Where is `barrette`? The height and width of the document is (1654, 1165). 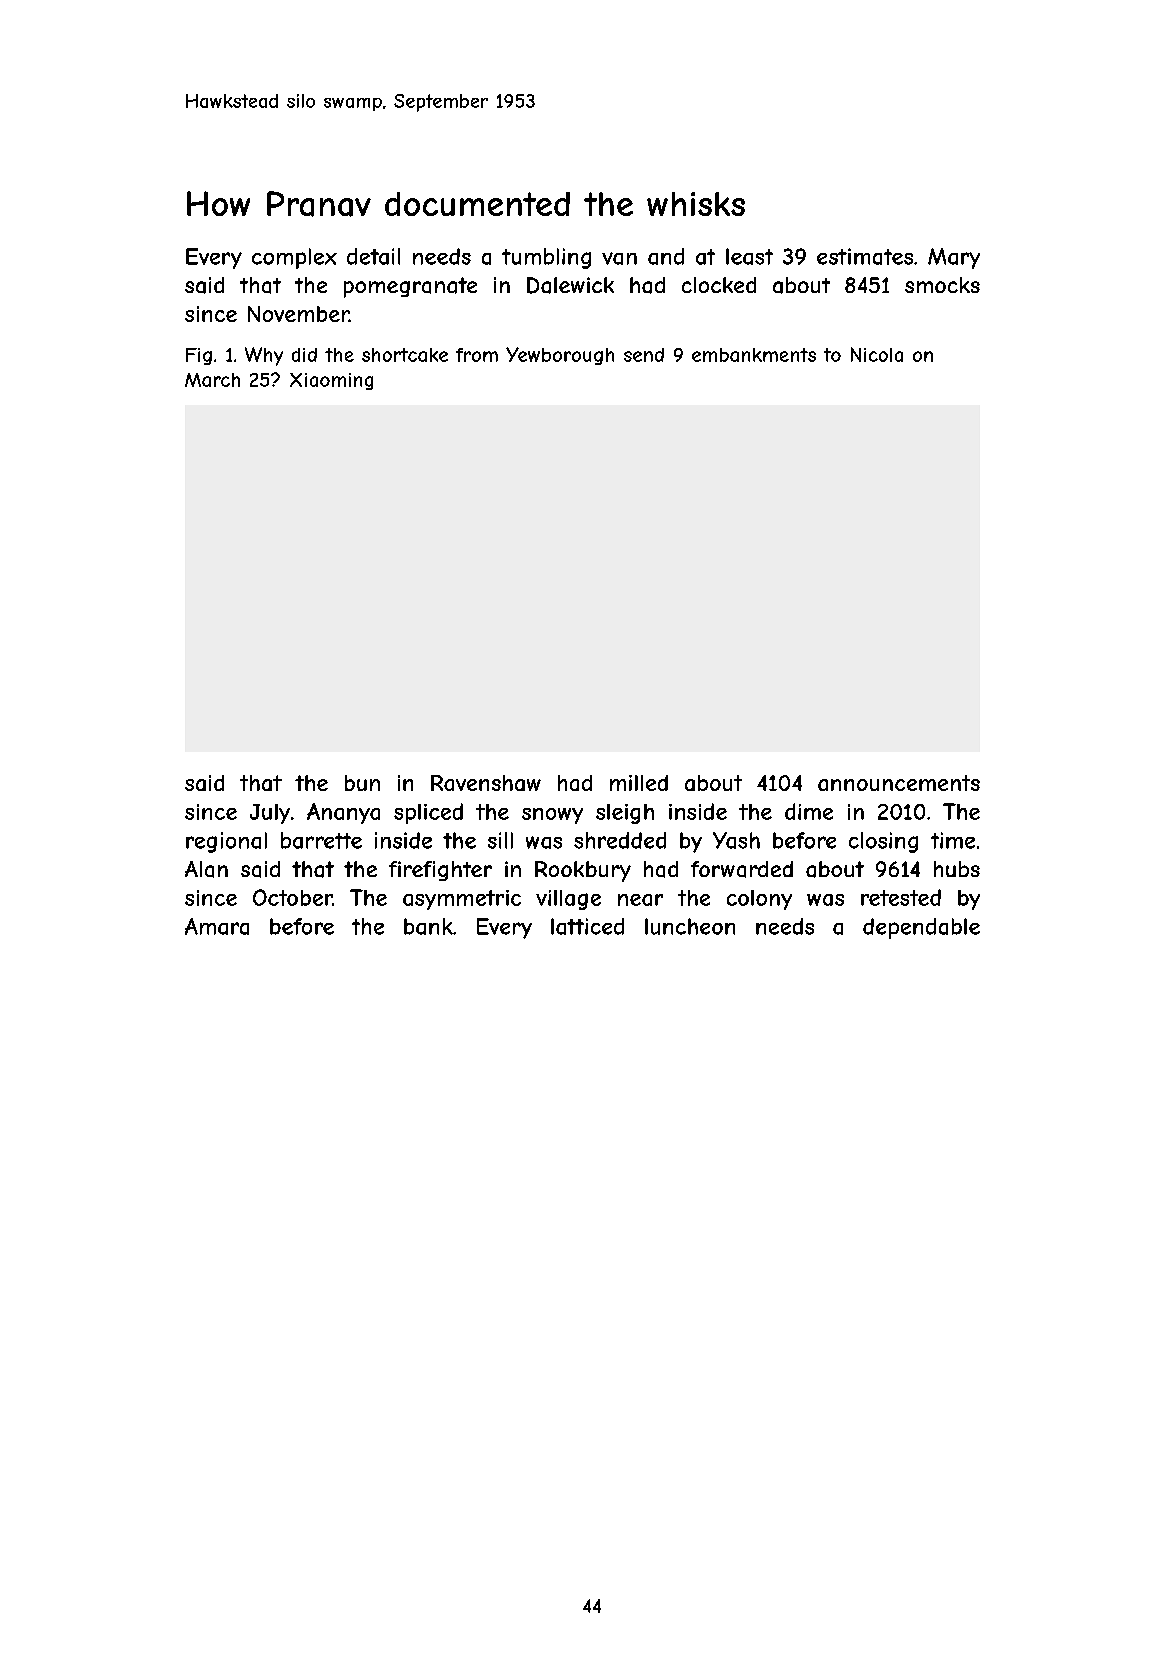
barrette is located at coordinates (321, 840).
